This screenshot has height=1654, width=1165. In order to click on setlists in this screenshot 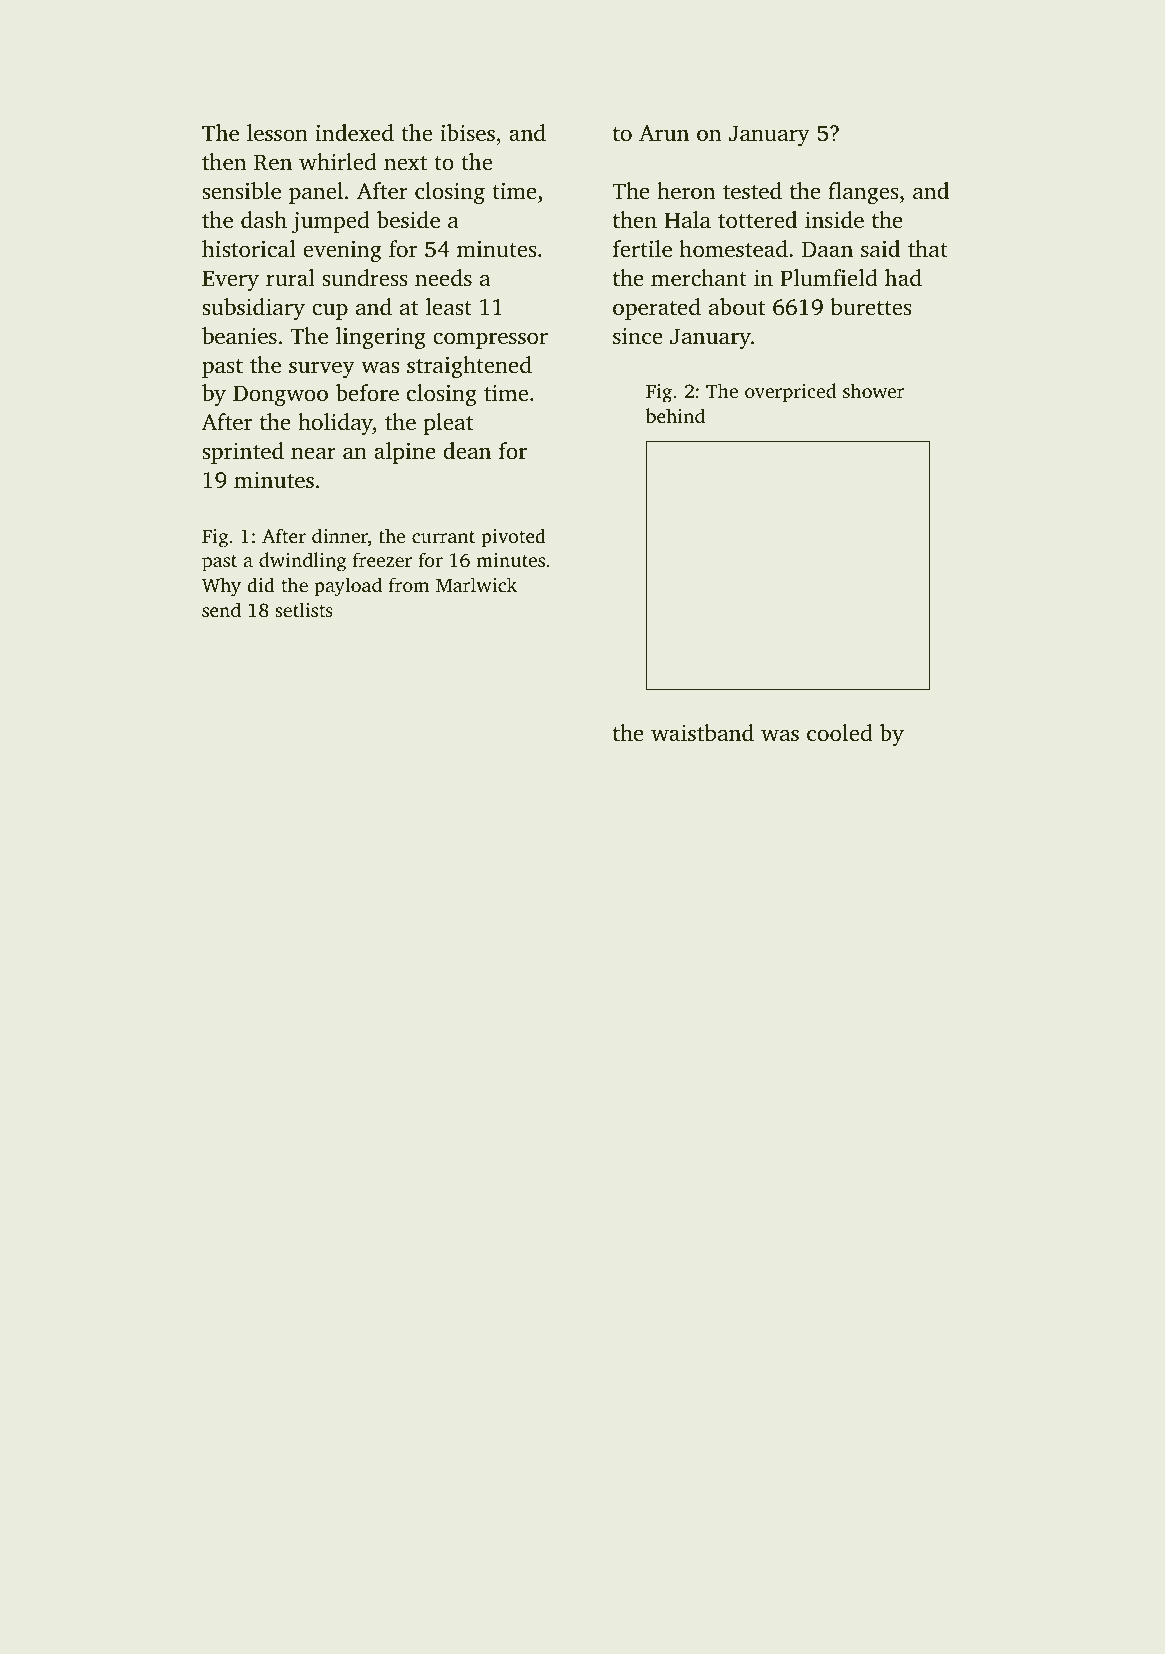, I will do `click(304, 609)`.
